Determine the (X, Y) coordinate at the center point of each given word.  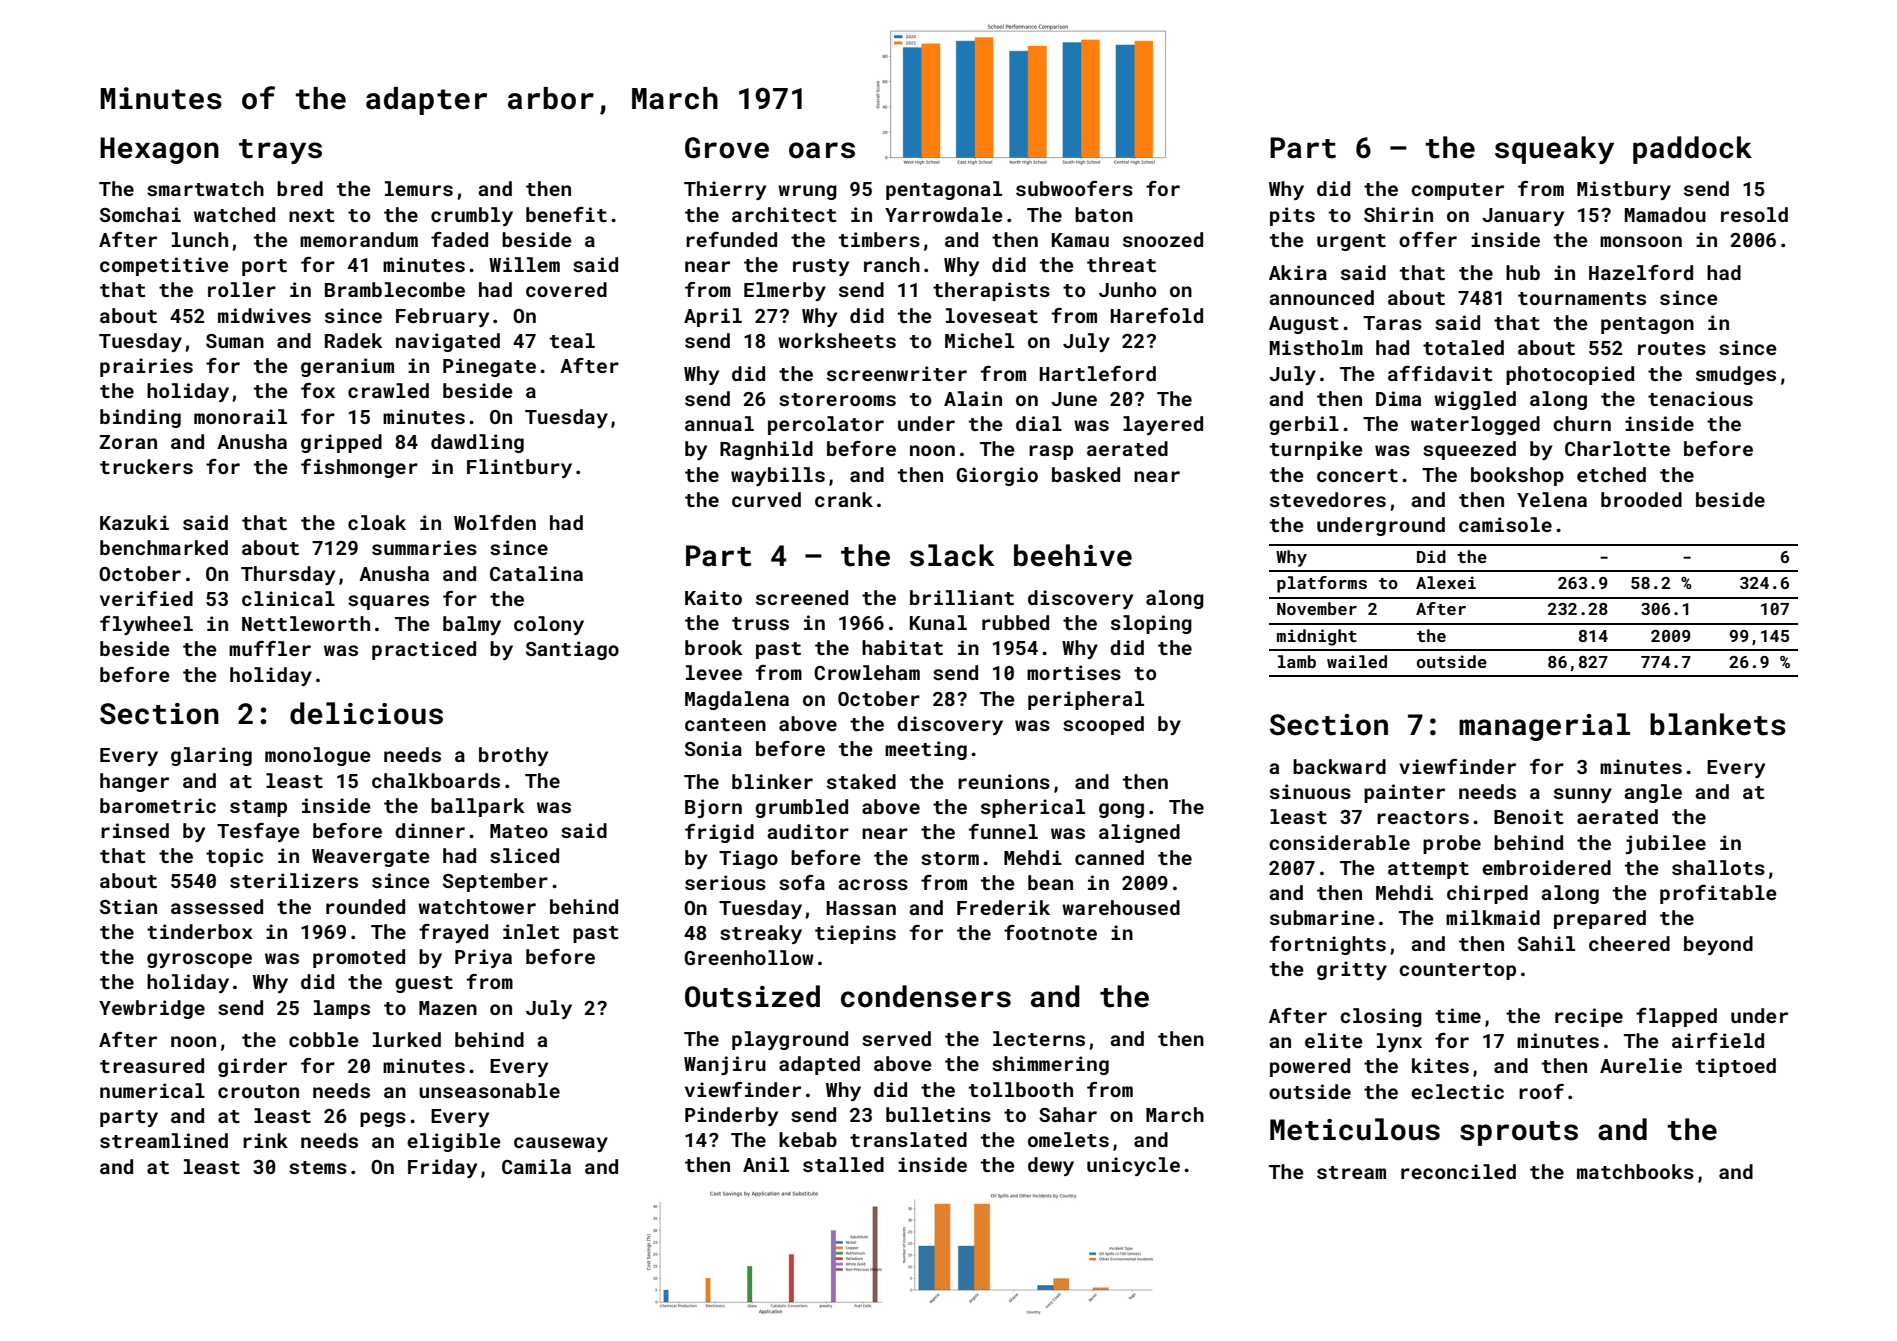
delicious (366, 713)
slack (952, 555)
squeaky (1554, 150)
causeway (561, 1144)
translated (908, 1139)
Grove (727, 148)
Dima (1398, 398)
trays (280, 151)
